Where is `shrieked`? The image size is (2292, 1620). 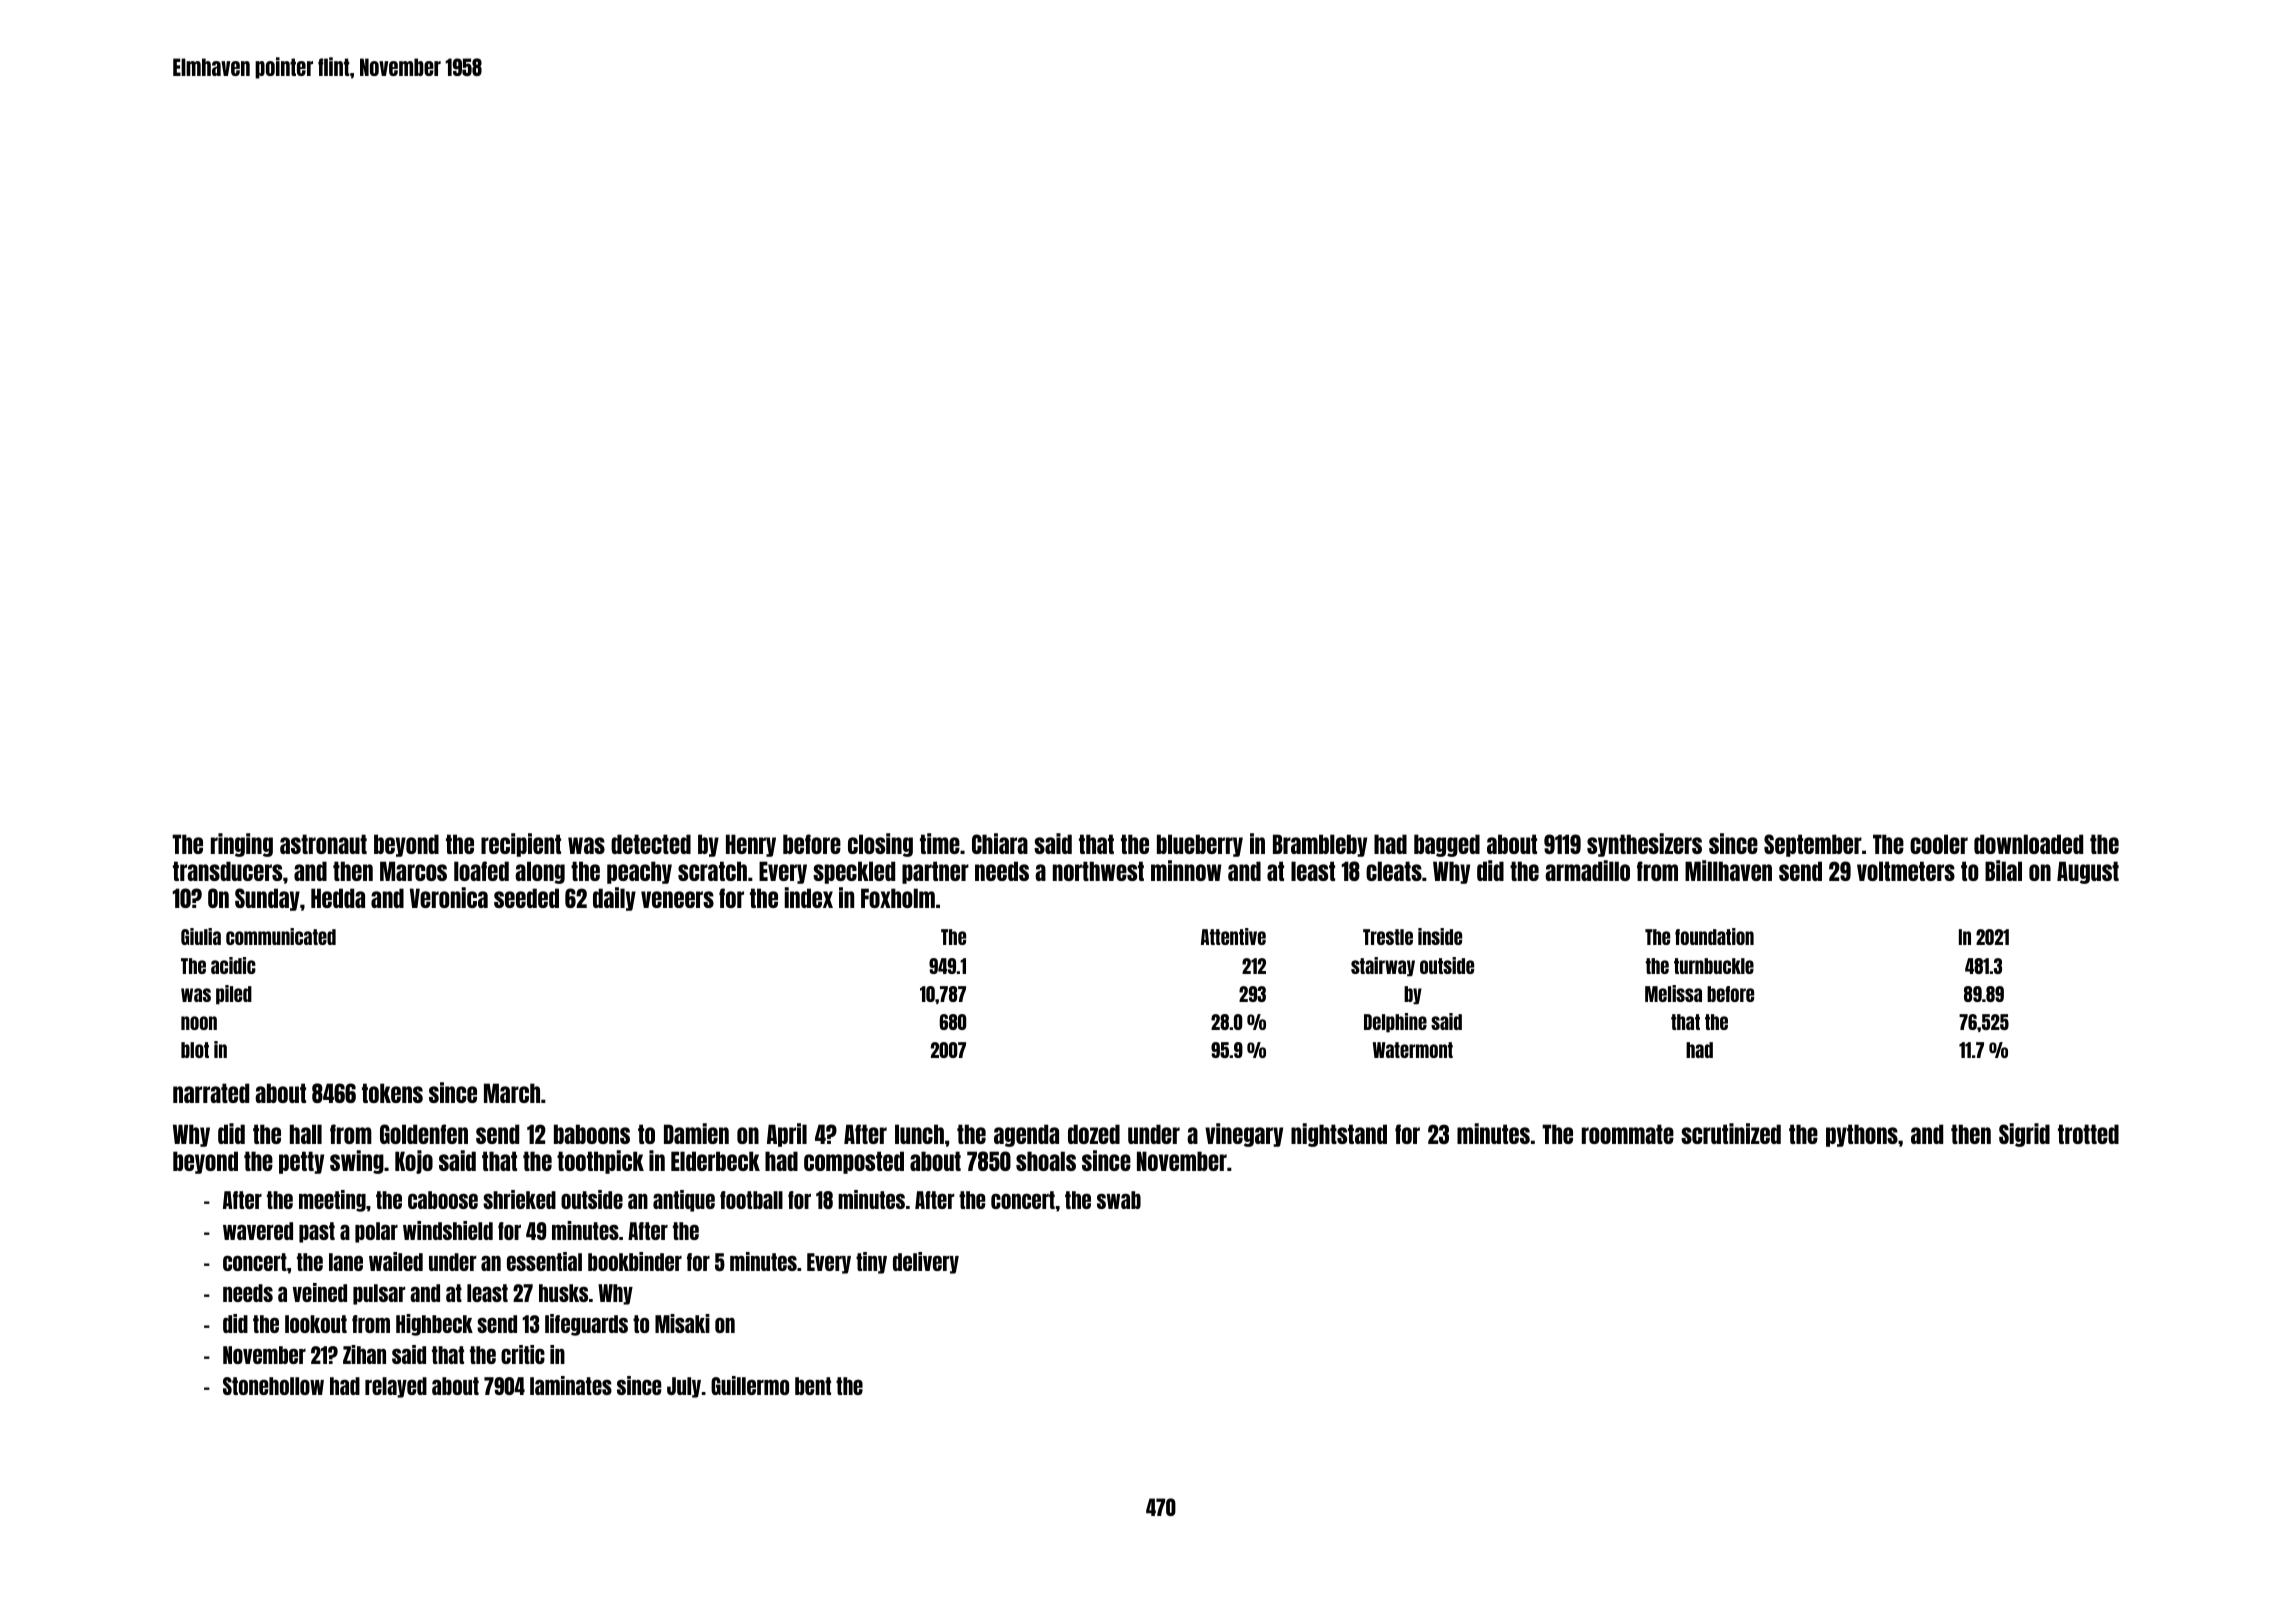
shrieked is located at coordinates (519, 1199).
